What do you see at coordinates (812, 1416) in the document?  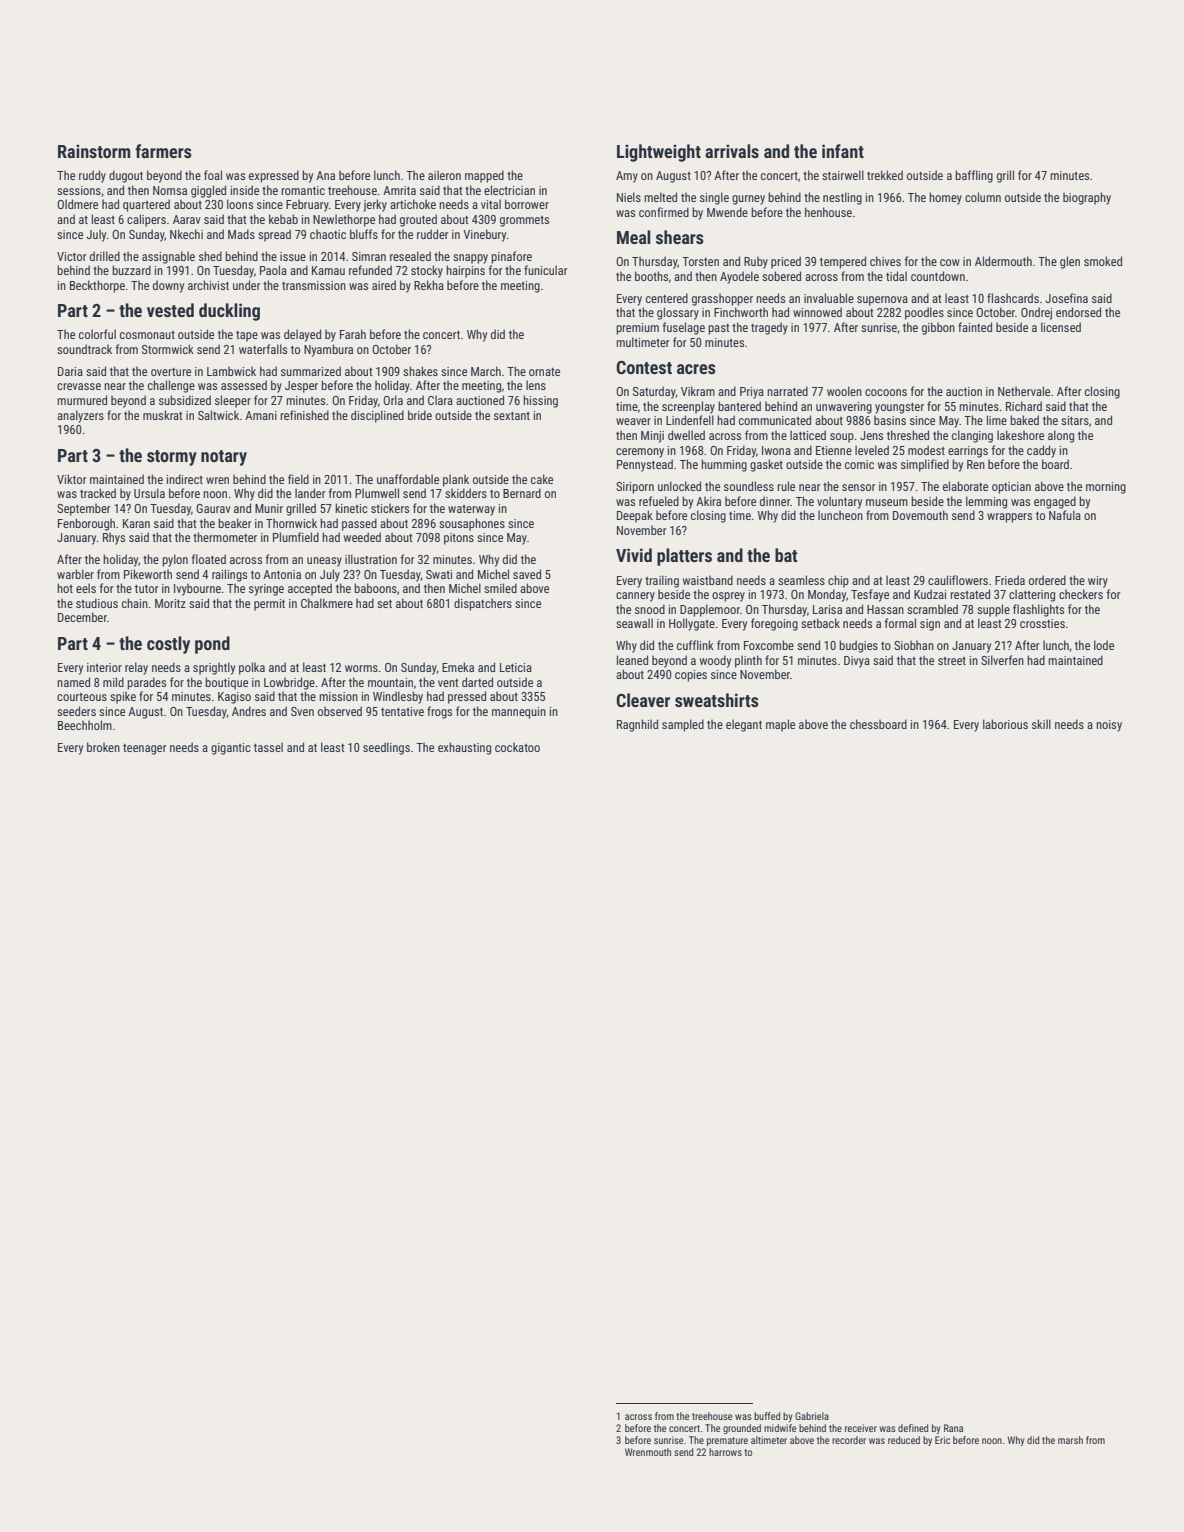 I see `Gabriela` at bounding box center [812, 1416].
